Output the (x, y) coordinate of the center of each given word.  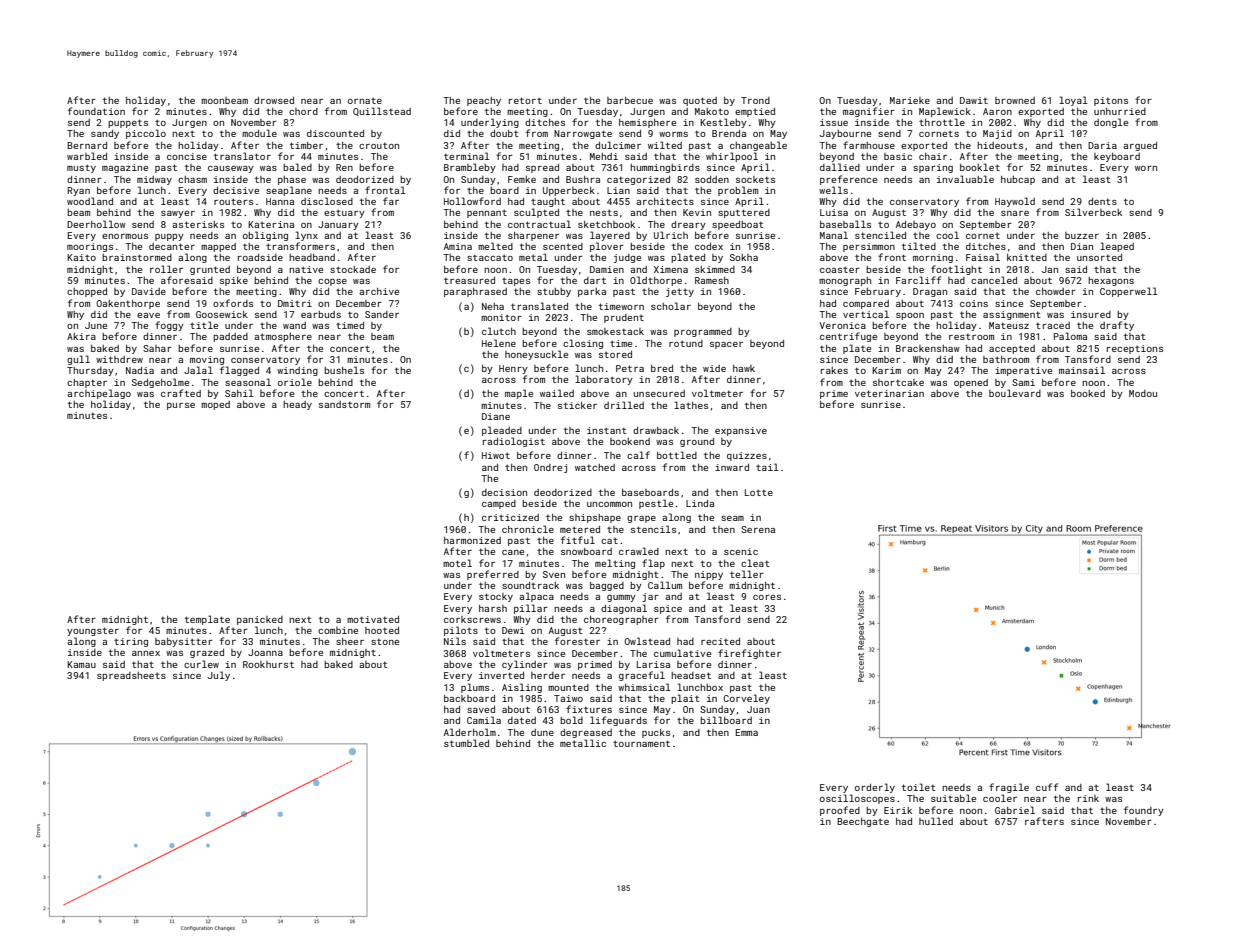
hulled (936, 821)
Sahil (239, 393)
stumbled (466, 743)
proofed (840, 811)
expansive (741, 431)
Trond (755, 100)
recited (720, 641)
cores (767, 597)
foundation (96, 111)
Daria (1102, 145)
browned (1015, 100)
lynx (306, 236)
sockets (755, 179)
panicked (260, 620)
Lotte (759, 492)
